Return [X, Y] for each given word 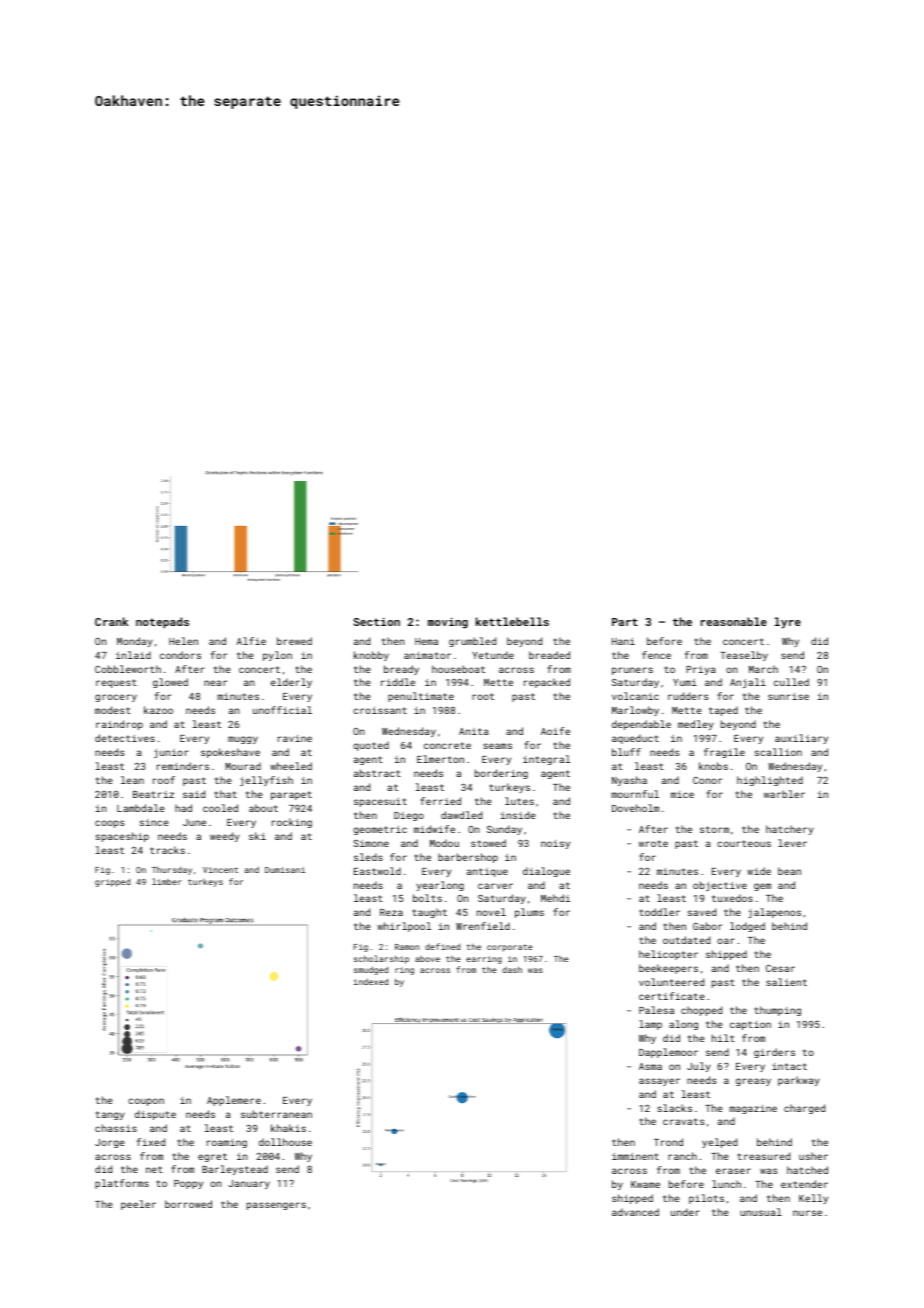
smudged [371, 970]
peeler [138, 1205]
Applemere [234, 1101]
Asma [650, 1066]
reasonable [734, 621]
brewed [294, 641]
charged [804, 1109]
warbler [784, 794]
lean [132, 780]
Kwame [645, 1184]
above [427, 959]
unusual [761, 1212]
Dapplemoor [668, 1053]
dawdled [461, 815]
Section [377, 622]
